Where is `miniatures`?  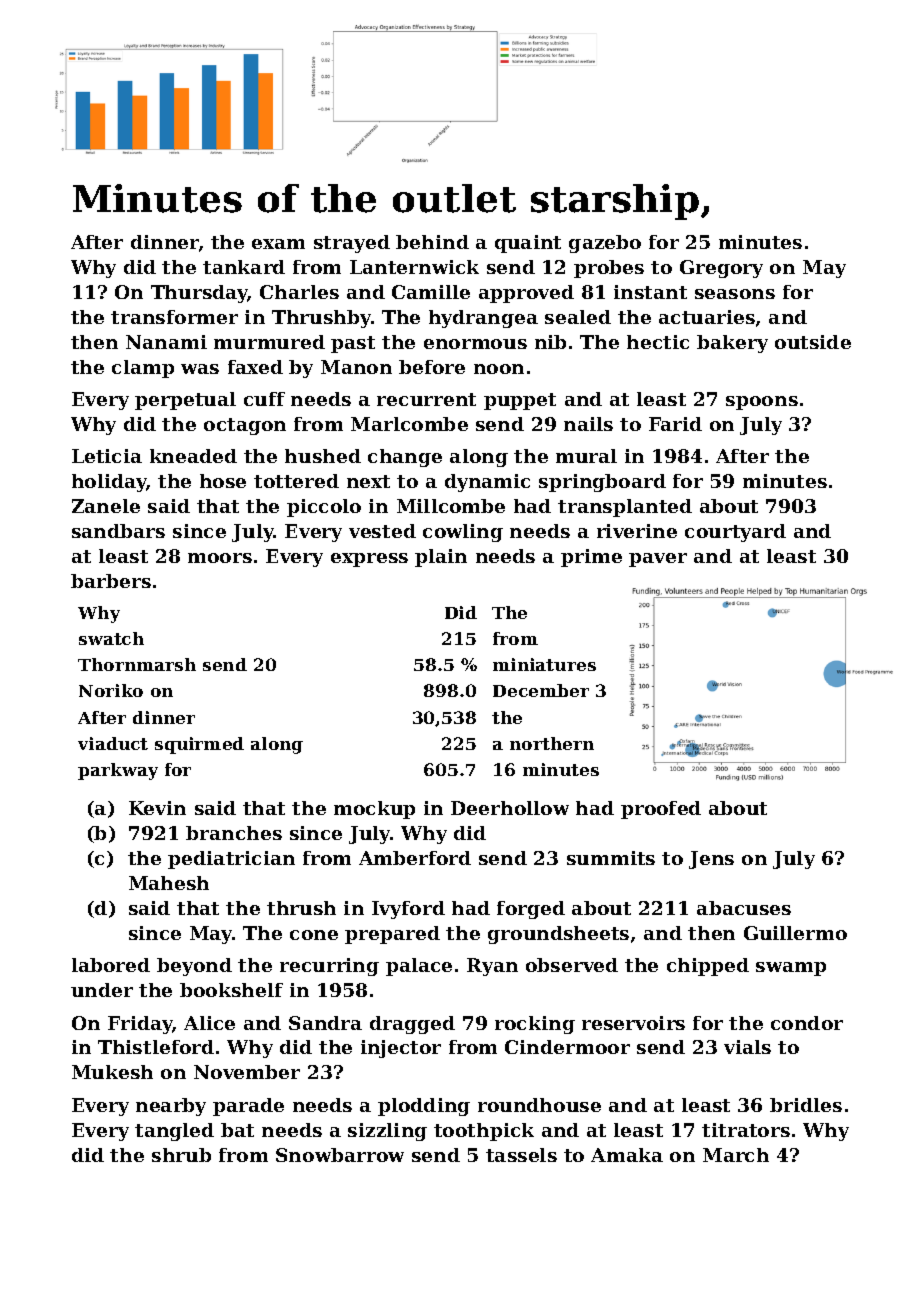
miniatures is located at coordinates (544, 664).
